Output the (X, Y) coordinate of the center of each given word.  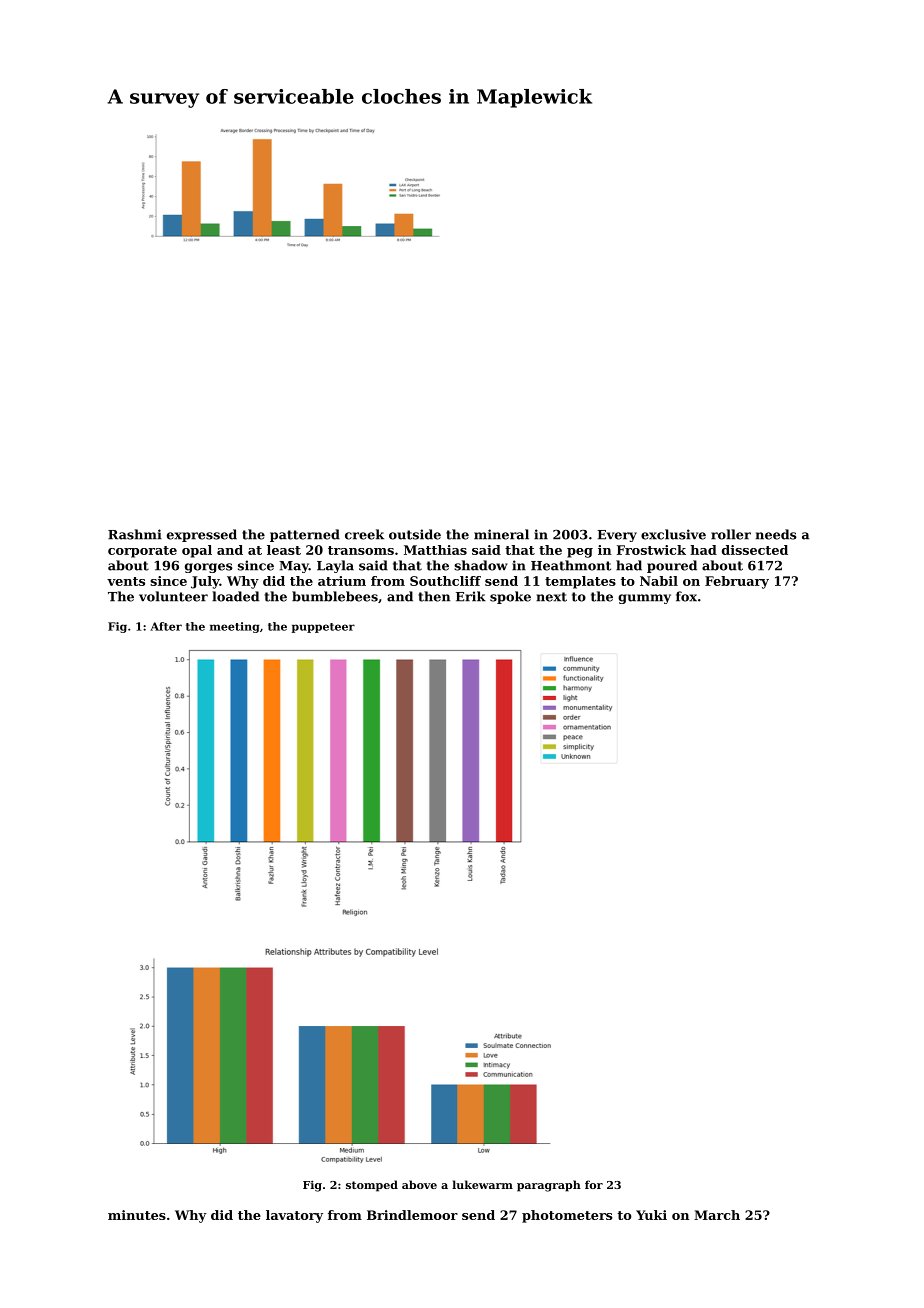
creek (364, 534)
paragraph (549, 1186)
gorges (209, 568)
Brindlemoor (412, 1215)
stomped (372, 1186)
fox (686, 596)
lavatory (294, 1216)
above (419, 1184)
